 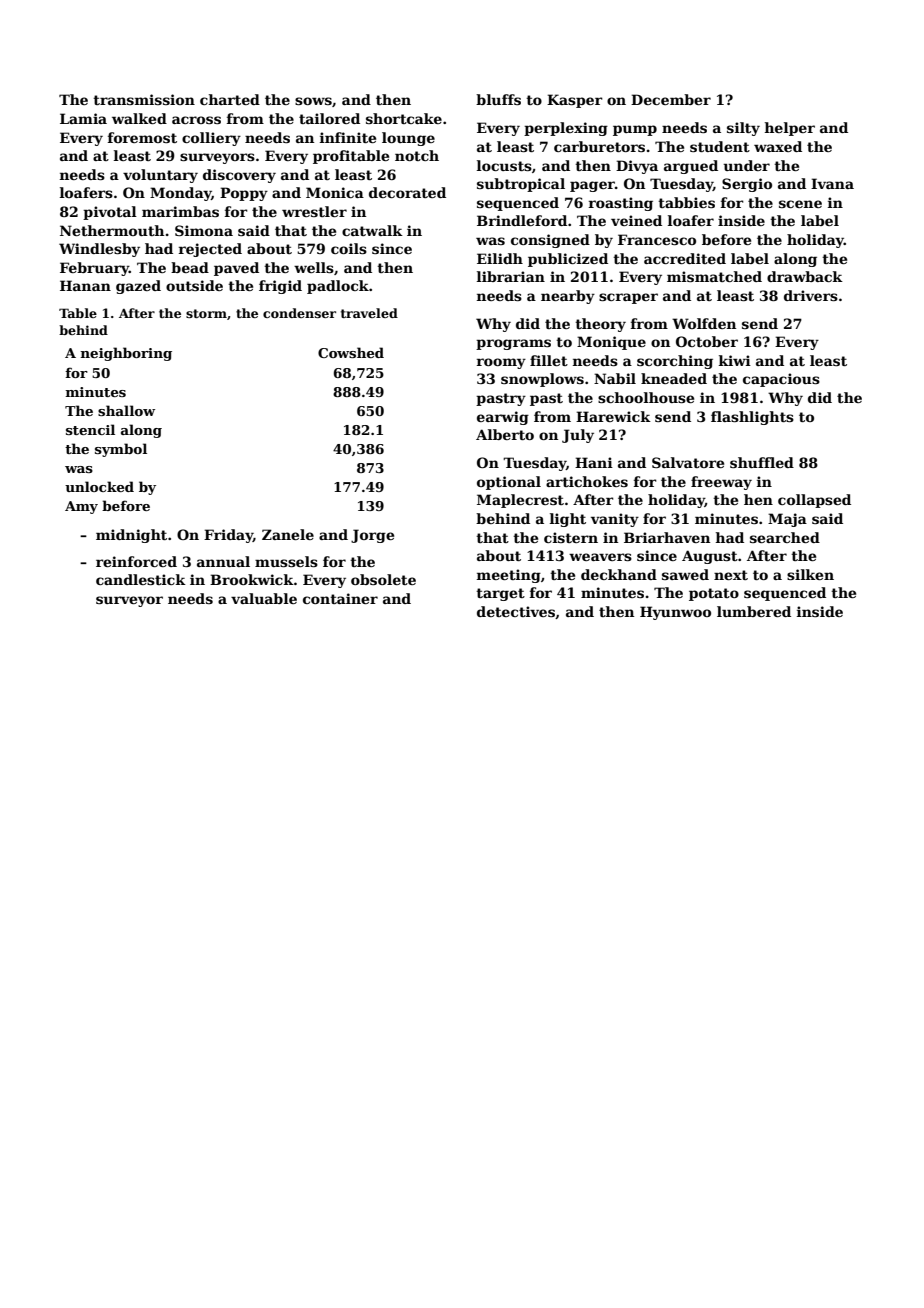 I want to click on Francesco, so click(x=657, y=239).
